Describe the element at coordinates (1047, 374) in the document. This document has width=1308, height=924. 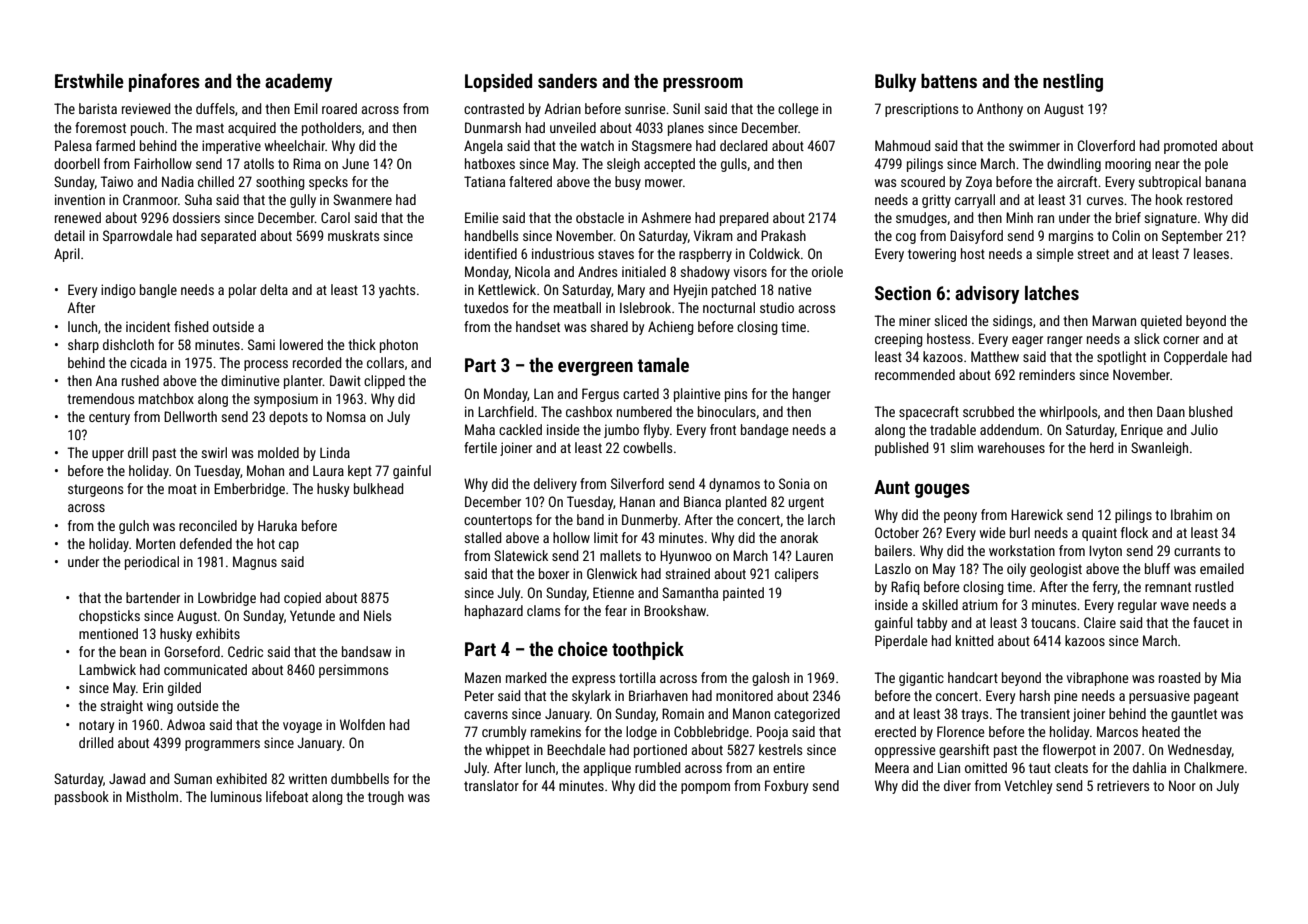
I see `reminders` at that location.
